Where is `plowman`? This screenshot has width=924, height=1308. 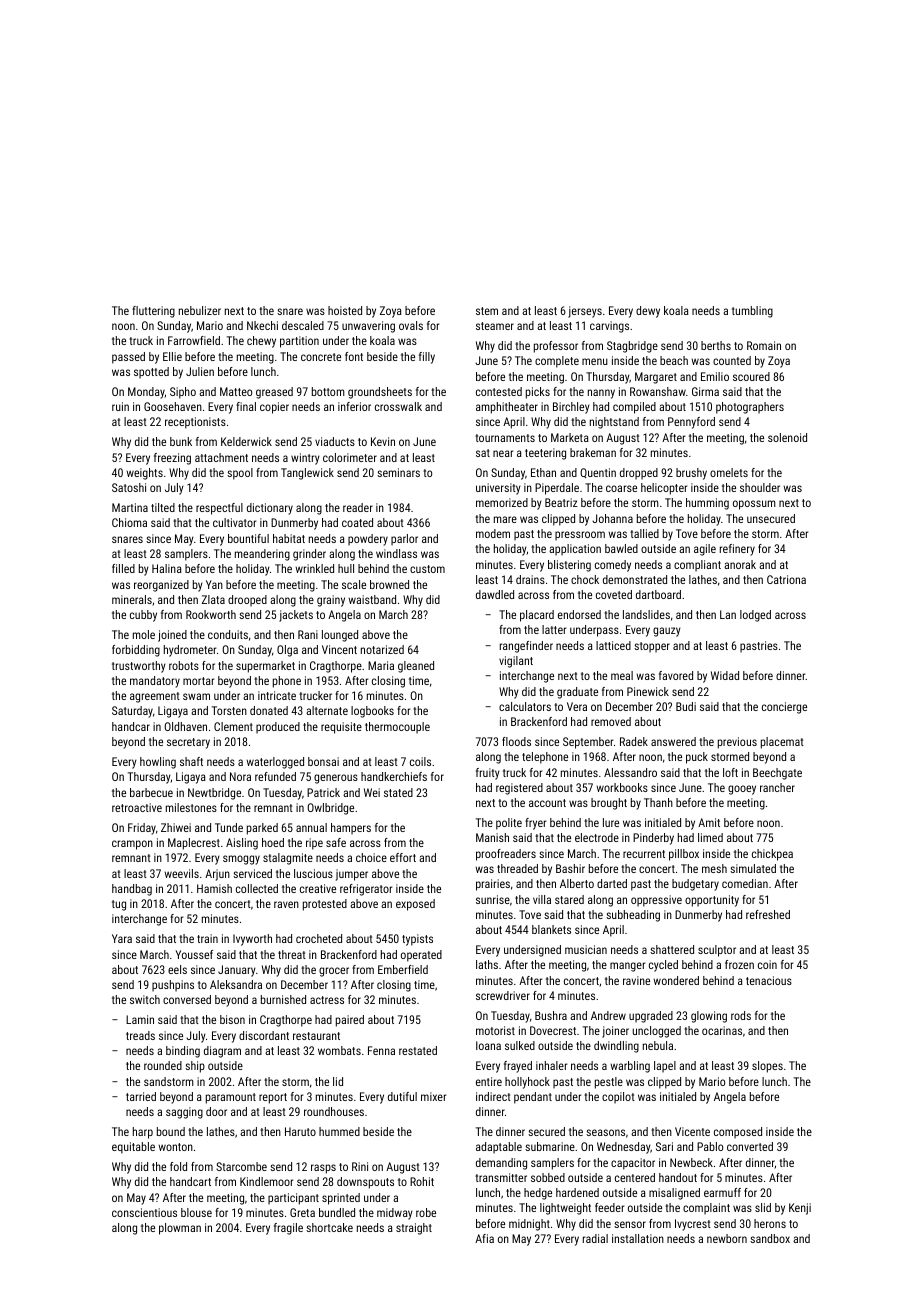 plowman is located at coordinates (180, 1229).
